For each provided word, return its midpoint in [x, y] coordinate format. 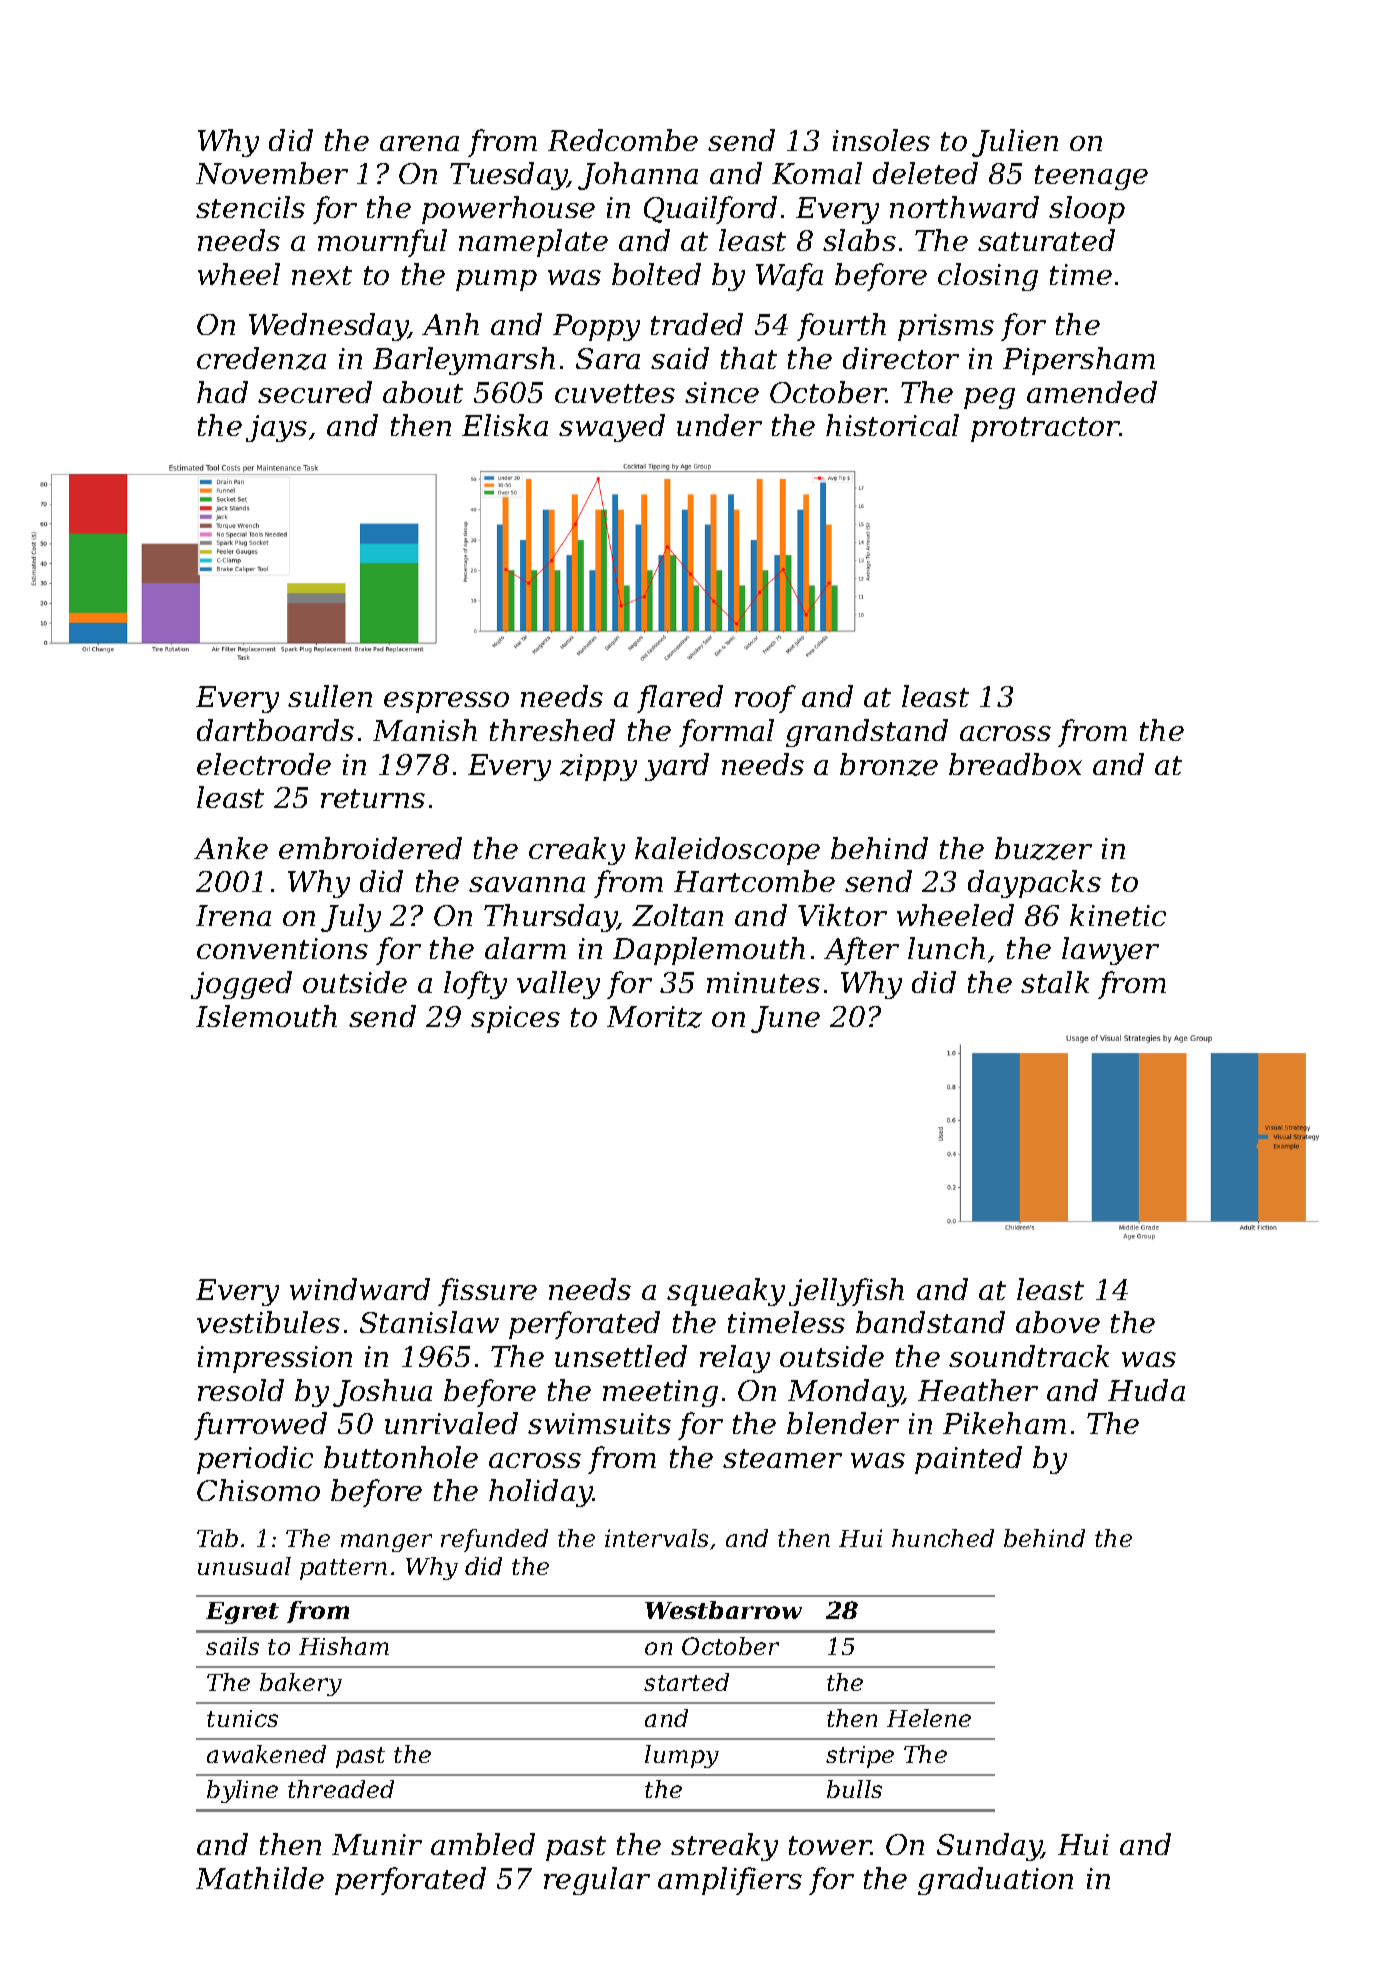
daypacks [1034, 884]
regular [597, 1881]
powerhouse [508, 210]
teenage [1091, 177]
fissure [487, 1292]
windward [360, 1289]
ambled [483, 1844]
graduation [995, 1881]
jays [276, 428]
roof [765, 699]
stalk [1055, 982]
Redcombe [623, 140]
